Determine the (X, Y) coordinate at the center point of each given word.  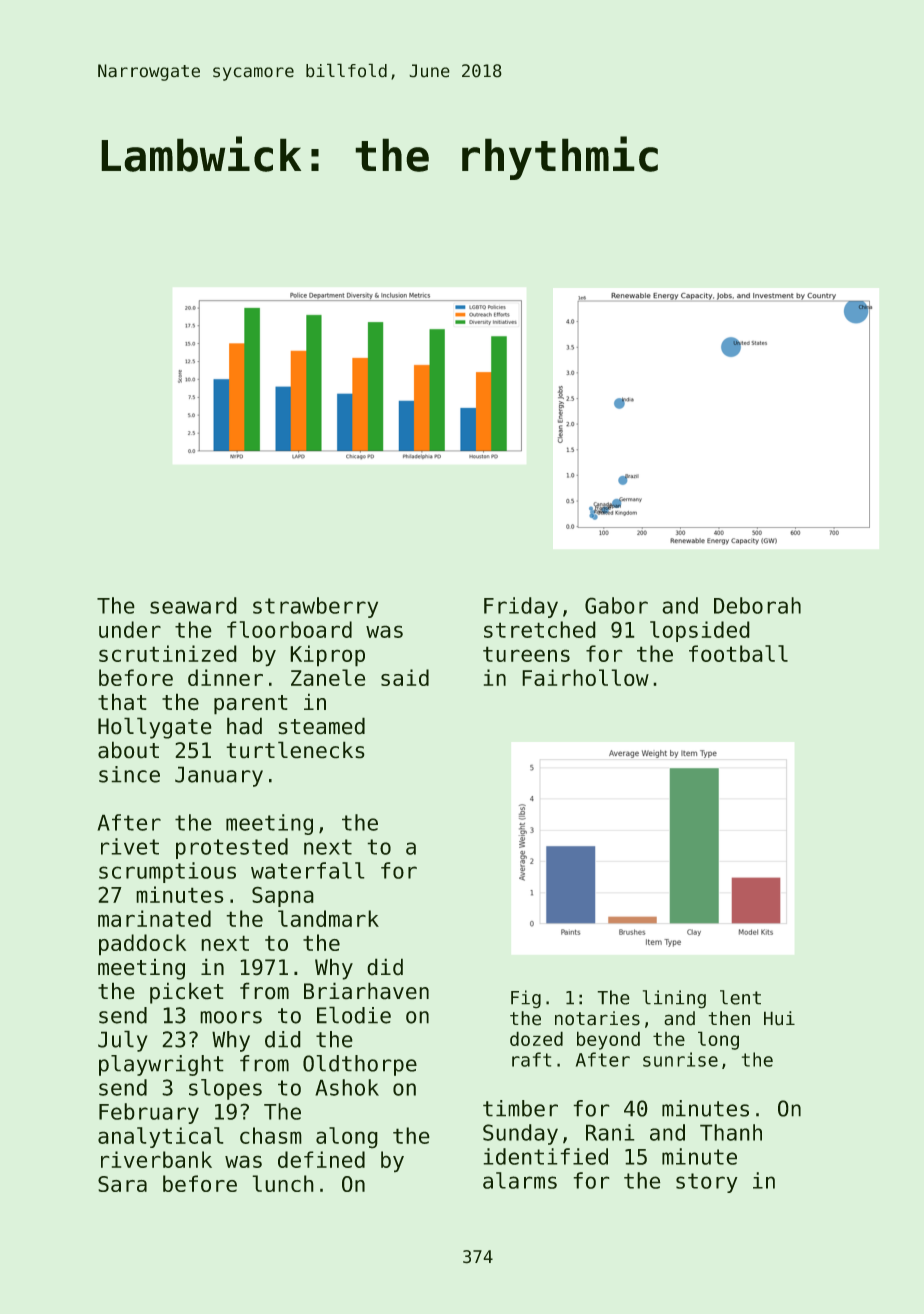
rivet (130, 846)
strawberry (315, 607)
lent (740, 997)
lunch (283, 1183)
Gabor (616, 605)
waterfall (308, 870)
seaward (193, 605)
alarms (520, 1180)
